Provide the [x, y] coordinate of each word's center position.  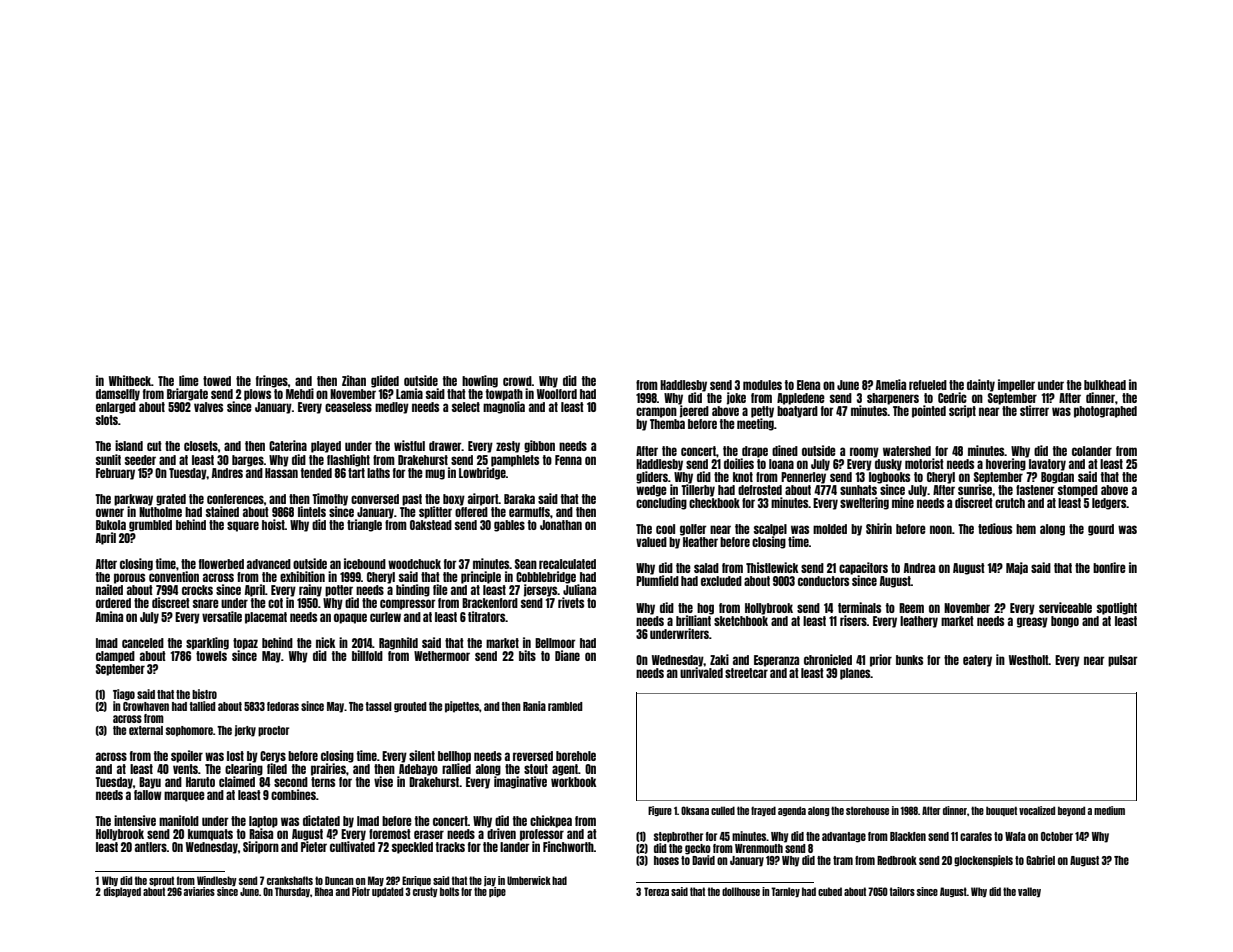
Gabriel [1040, 860]
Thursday [292, 892]
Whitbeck [130, 380]
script [962, 411]
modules [762, 385]
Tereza [656, 891]
